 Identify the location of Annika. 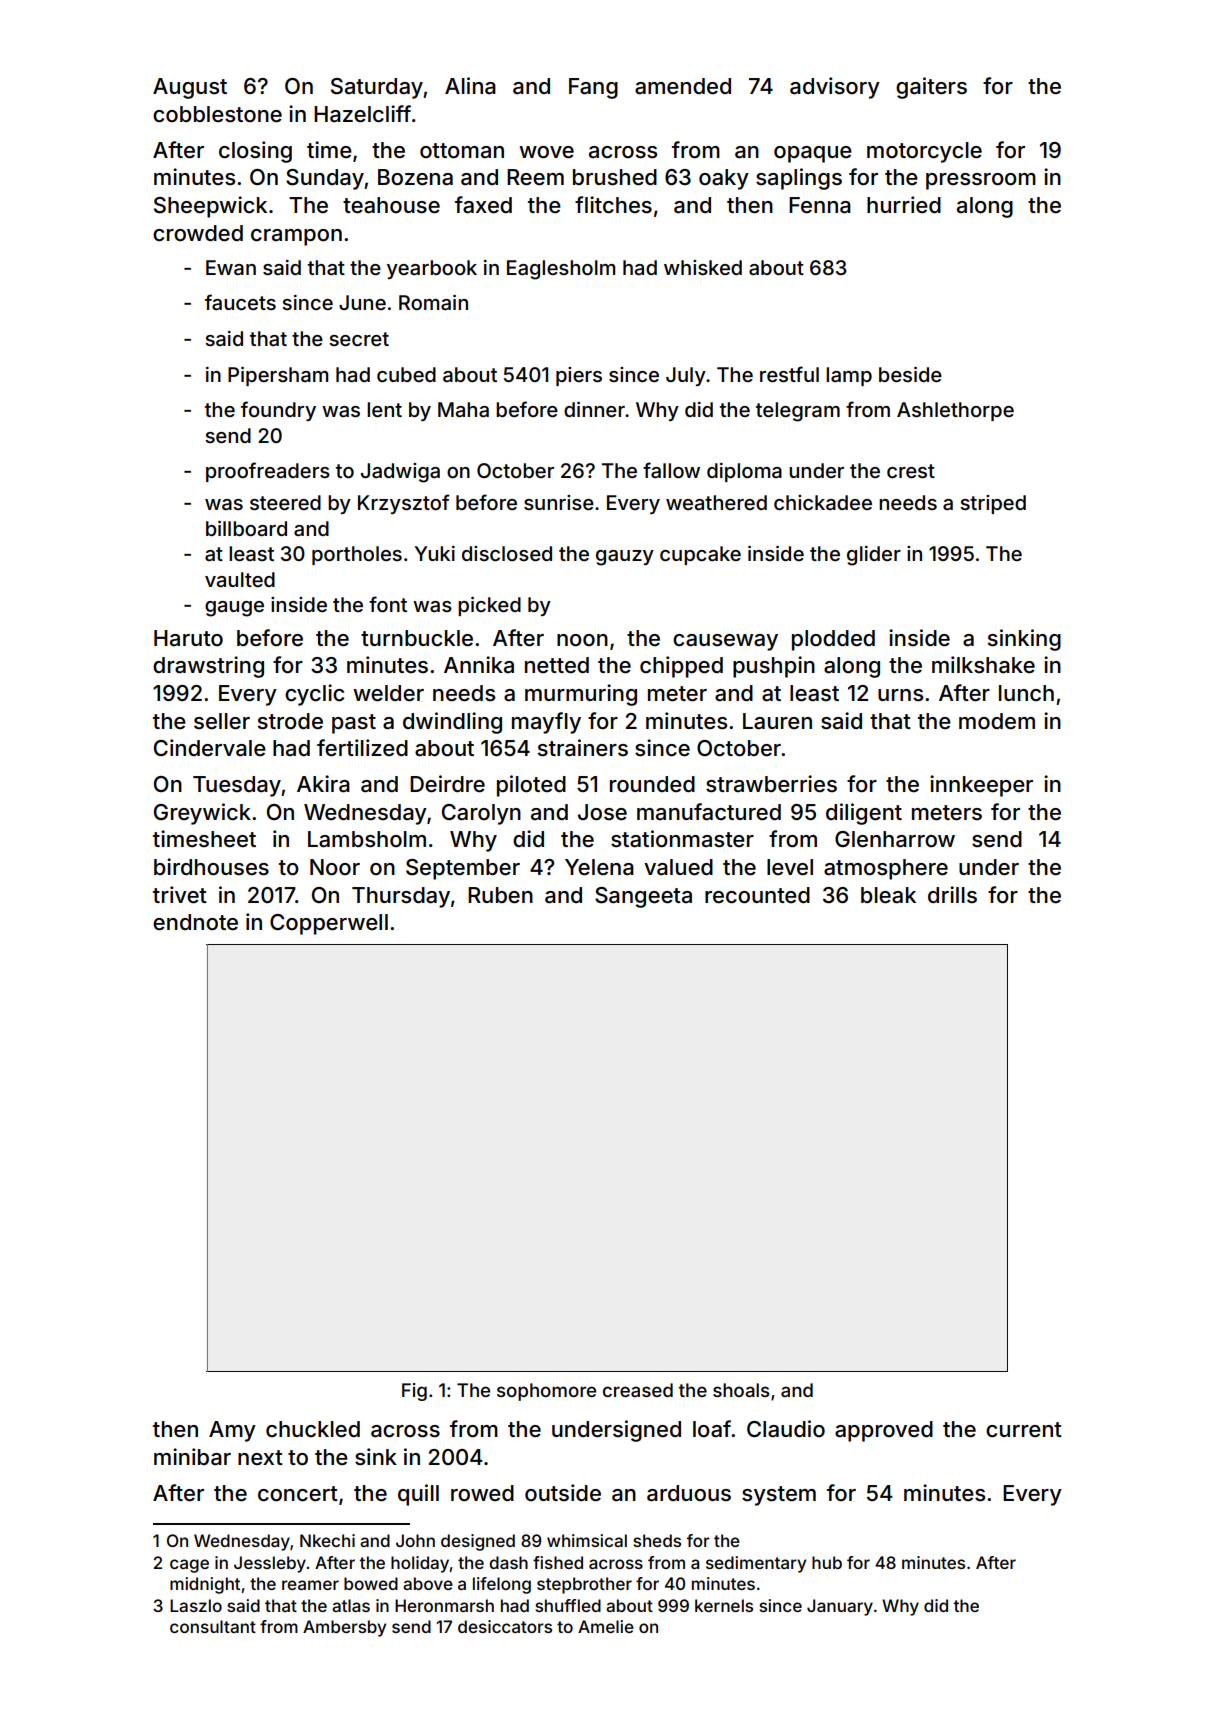
(479, 664).
